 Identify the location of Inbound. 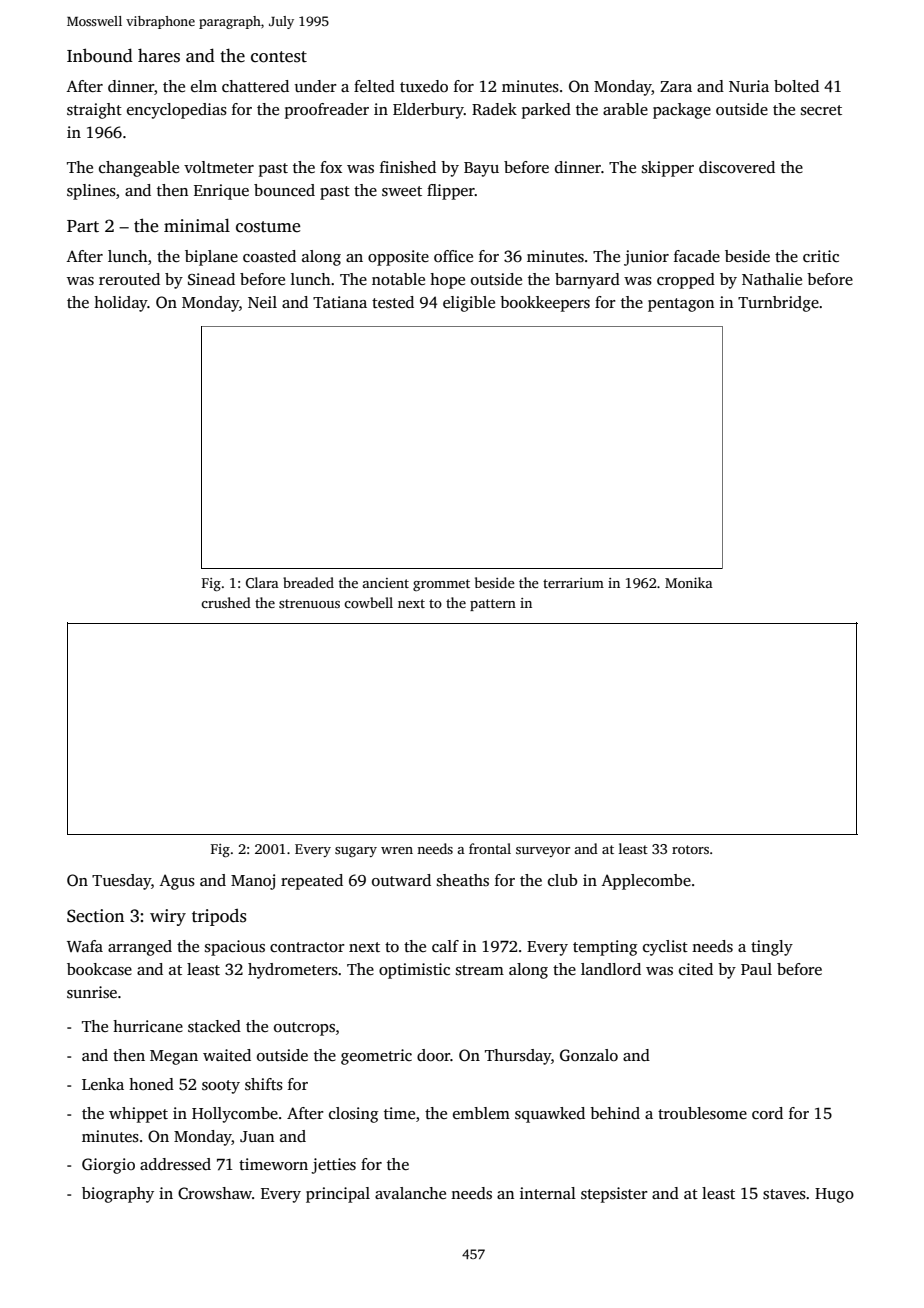
(100, 55).
